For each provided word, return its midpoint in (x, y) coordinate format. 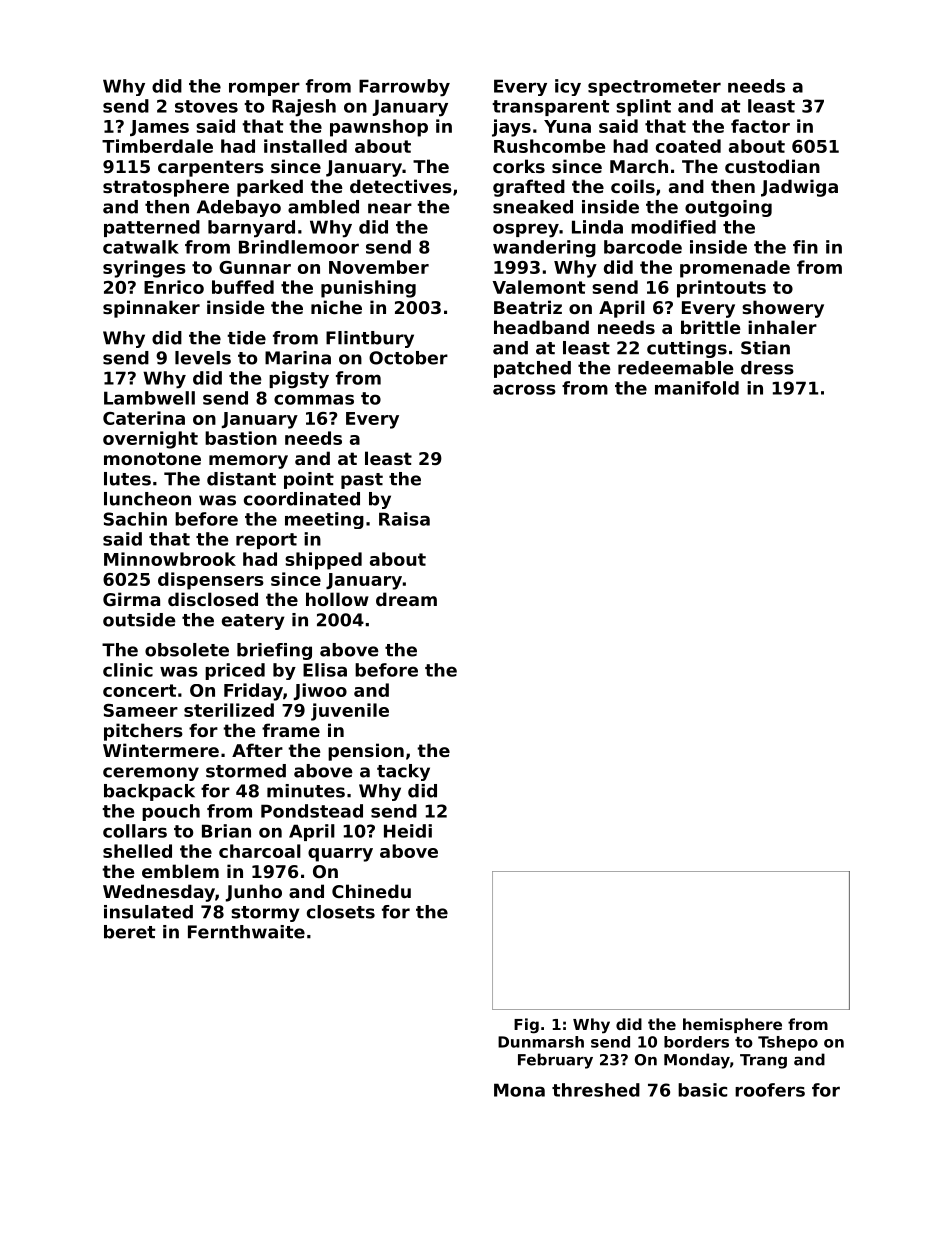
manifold (697, 388)
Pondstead (312, 811)
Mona (519, 1090)
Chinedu (371, 891)
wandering (544, 249)
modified (673, 227)
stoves (206, 106)
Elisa (325, 670)
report (266, 541)
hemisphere (732, 1025)
